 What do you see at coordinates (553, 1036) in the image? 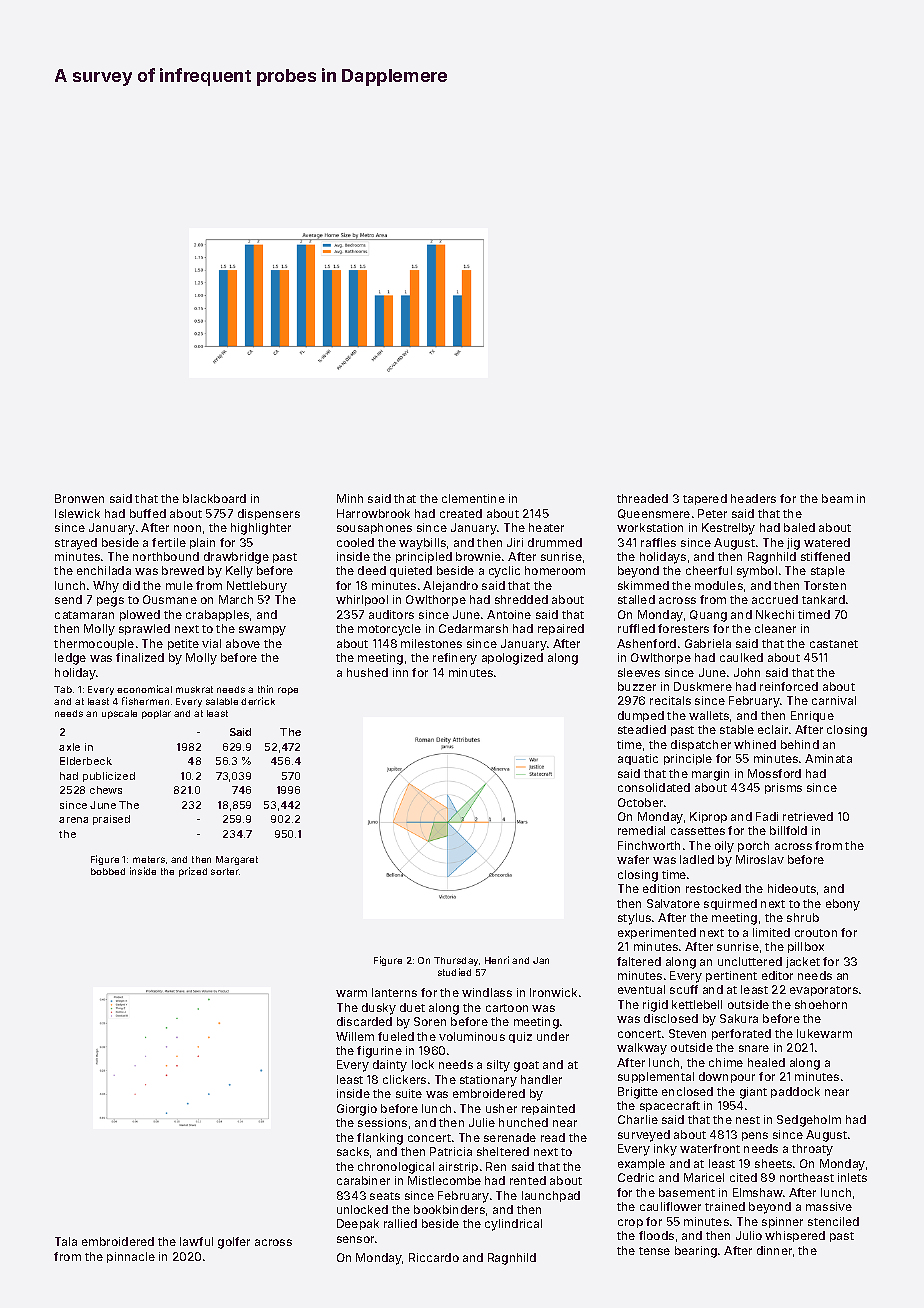
I see `under` at bounding box center [553, 1036].
